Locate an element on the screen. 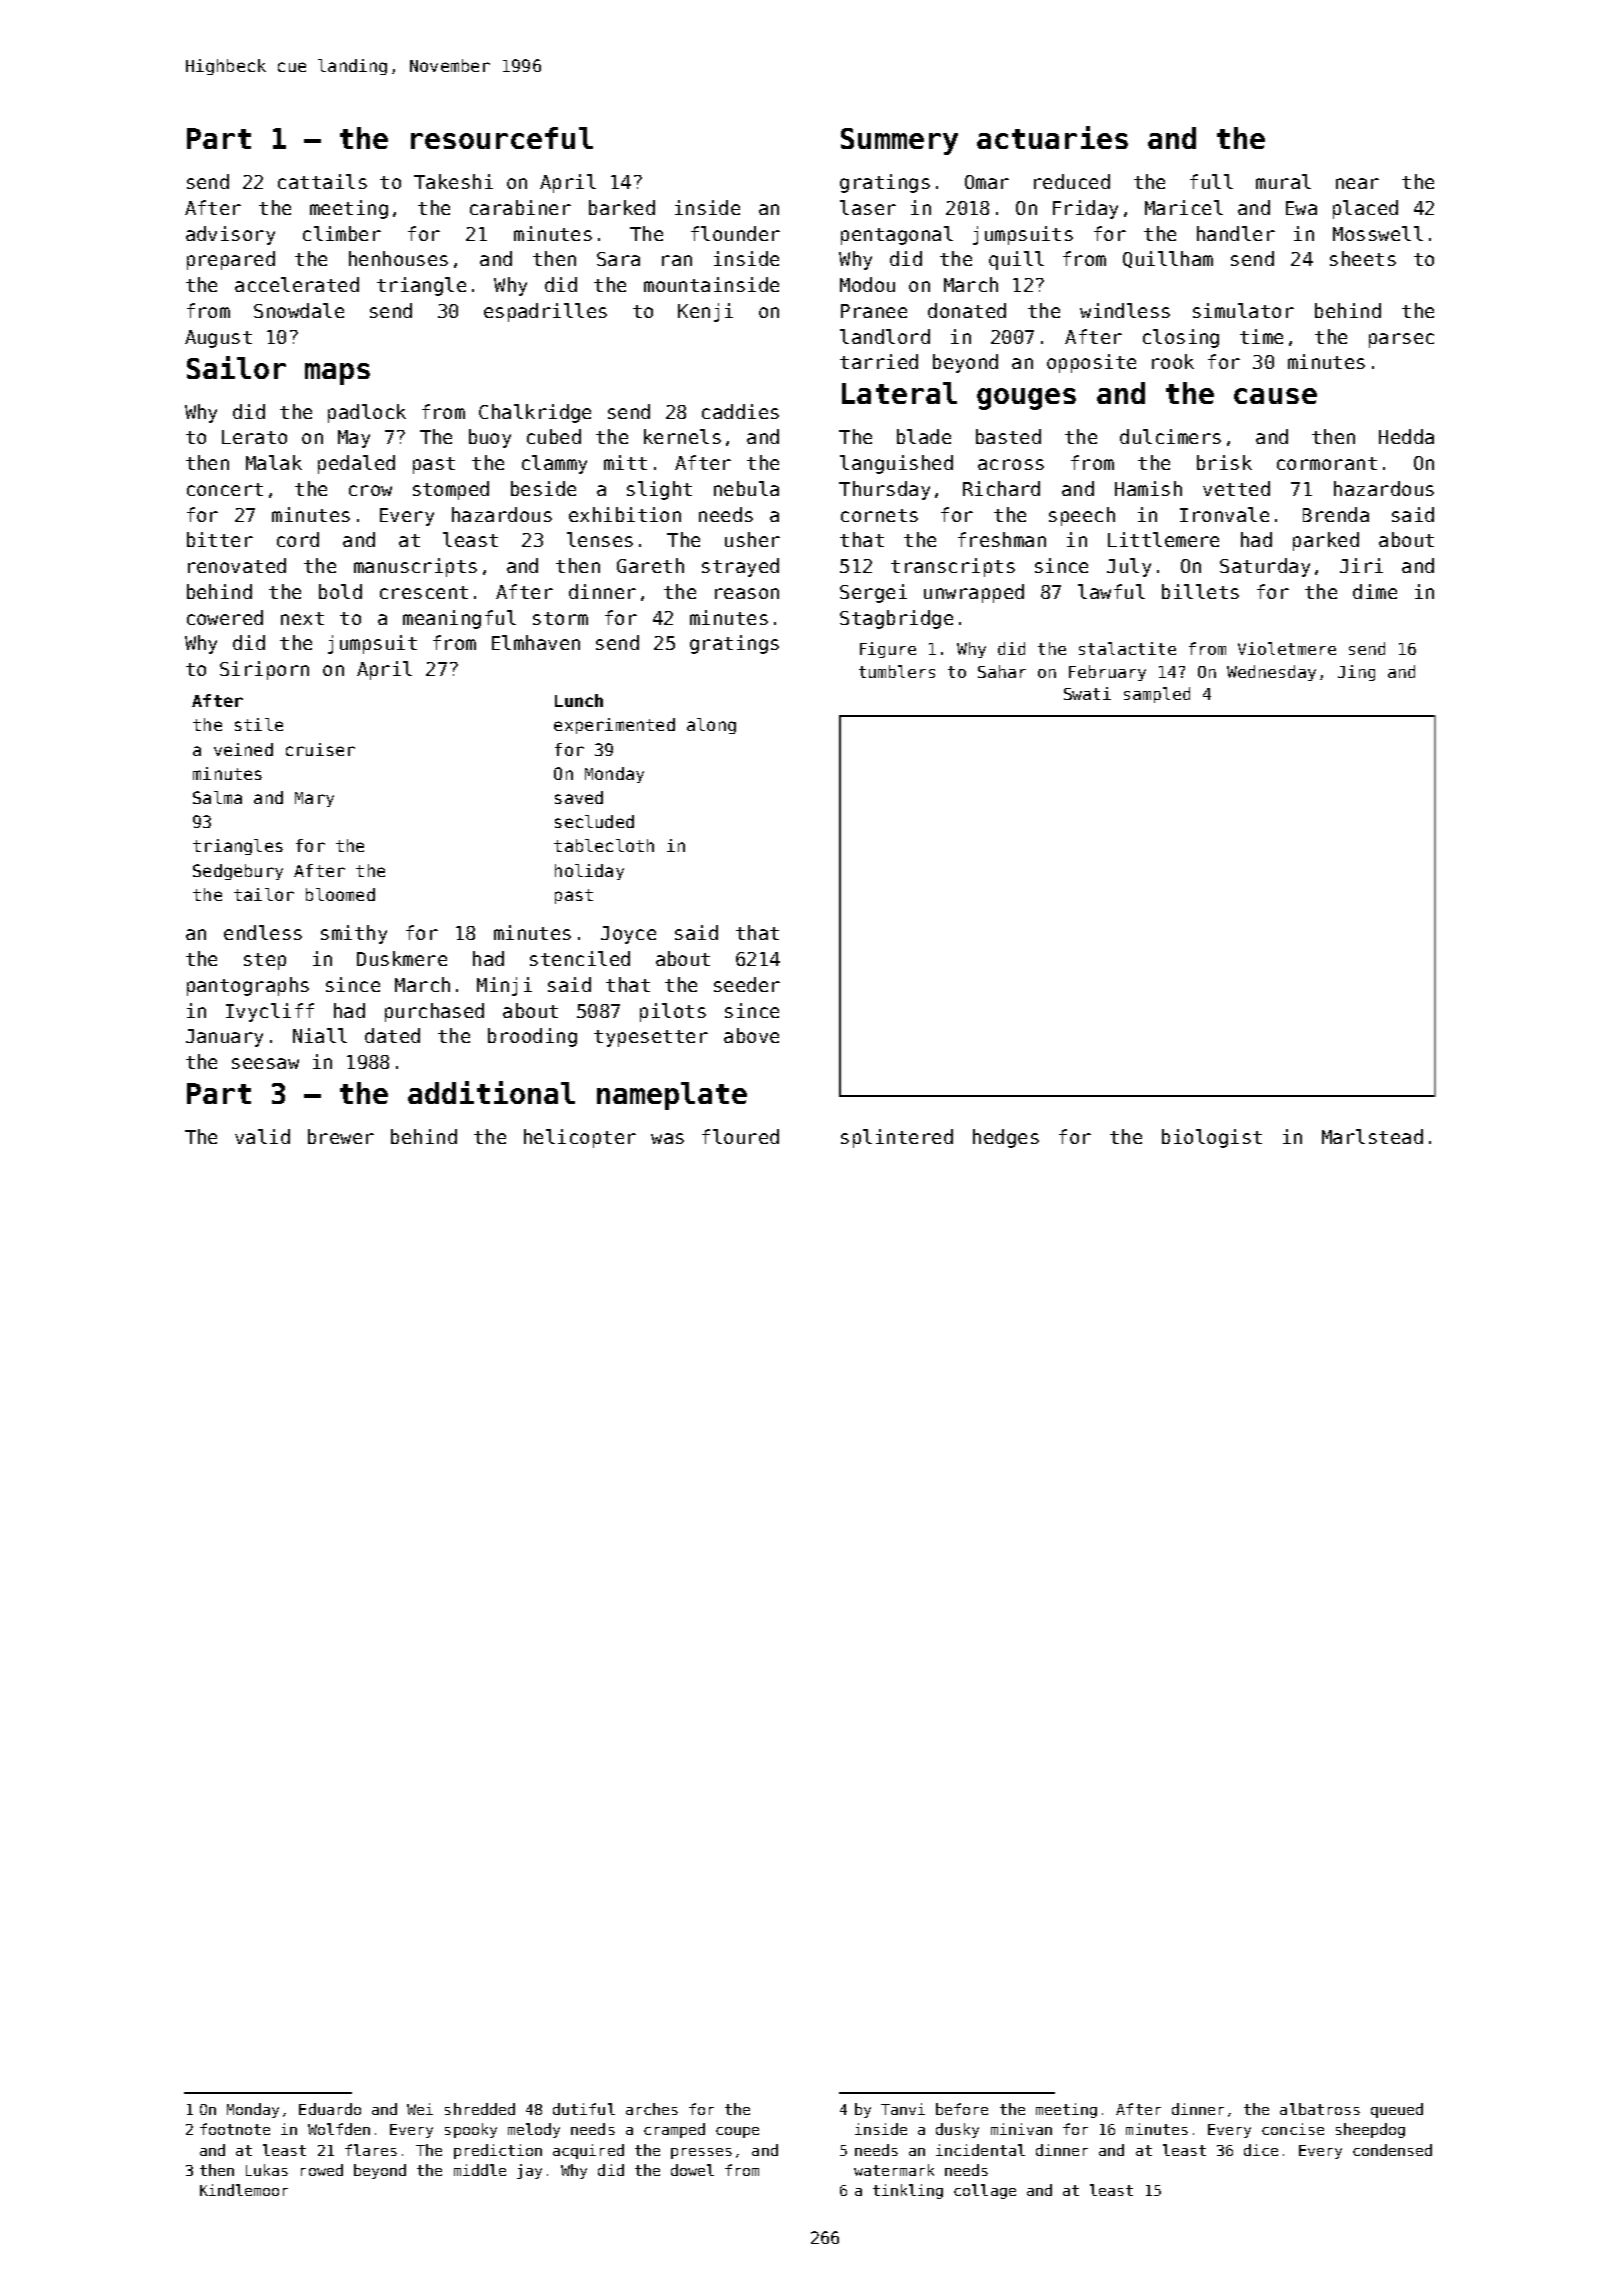 Image resolution: width=1620 pixels, height=2292 pixels. footnote is located at coordinates (235, 2129).
